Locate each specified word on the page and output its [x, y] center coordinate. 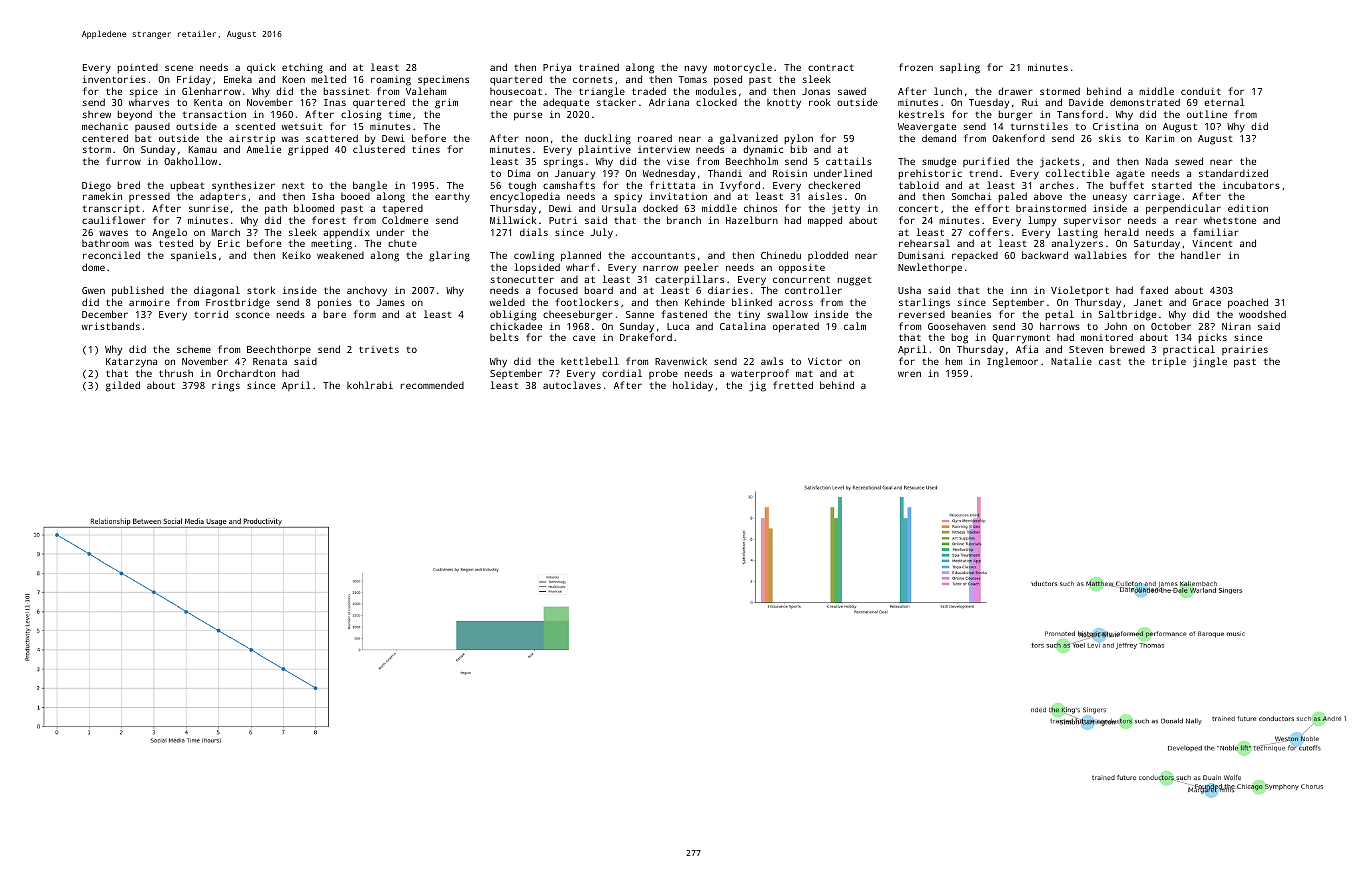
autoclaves [572, 385]
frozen [916, 67]
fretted [793, 385]
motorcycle [743, 68]
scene [179, 68]
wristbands [111, 326]
